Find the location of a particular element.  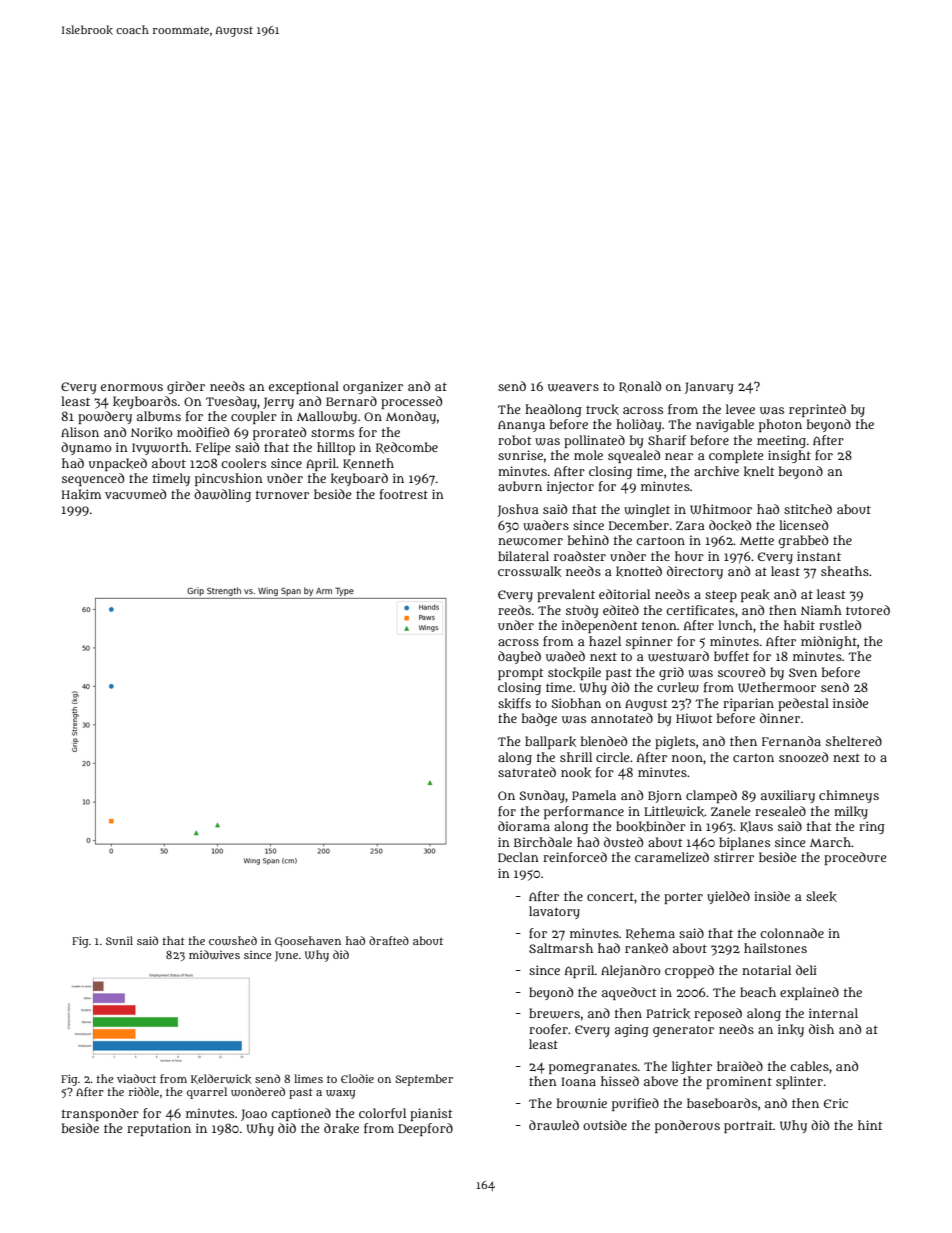

weavers is located at coordinates (573, 387).
